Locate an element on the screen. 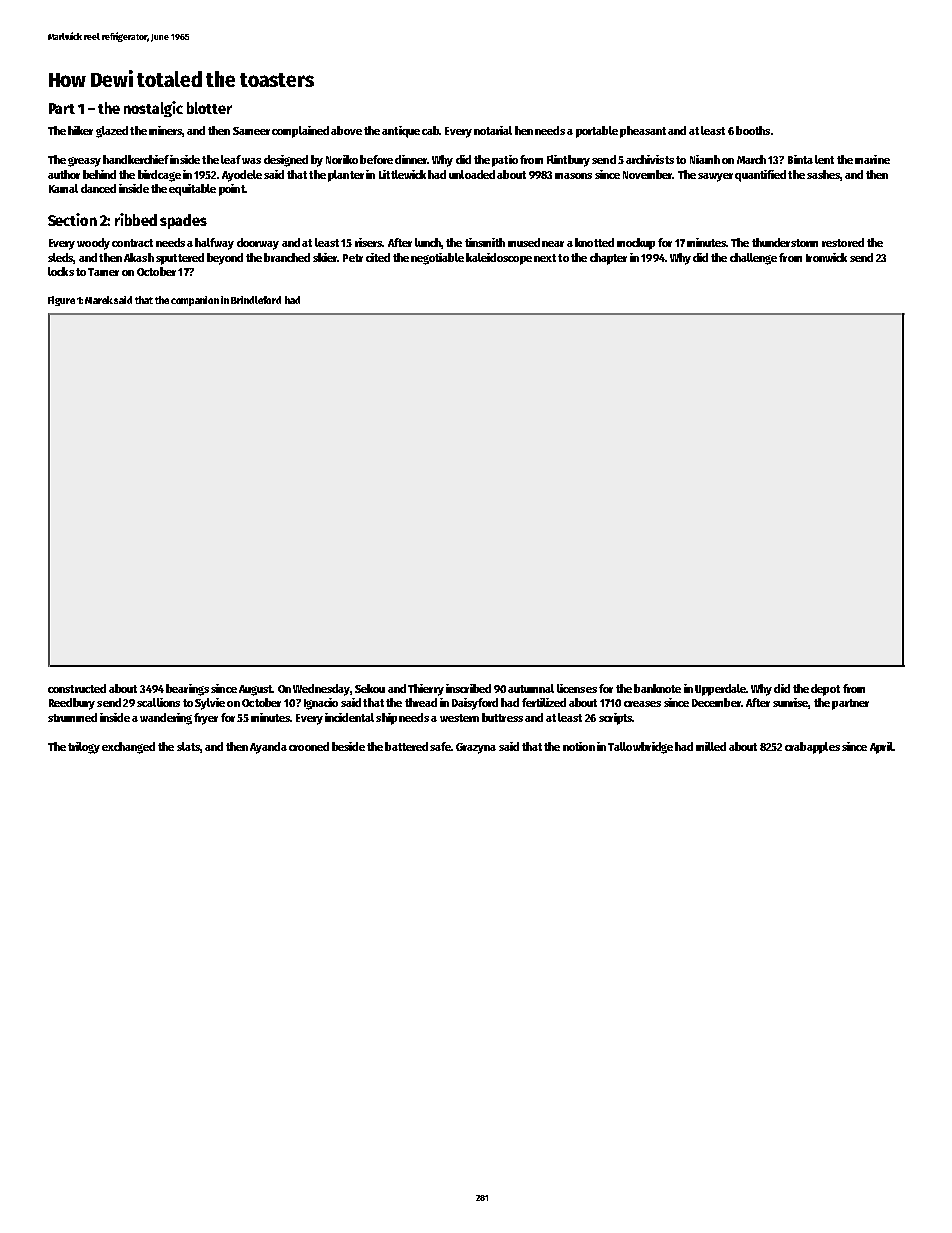 The height and width of the screenshot is (1233, 952). Ironwick is located at coordinates (826, 257).
